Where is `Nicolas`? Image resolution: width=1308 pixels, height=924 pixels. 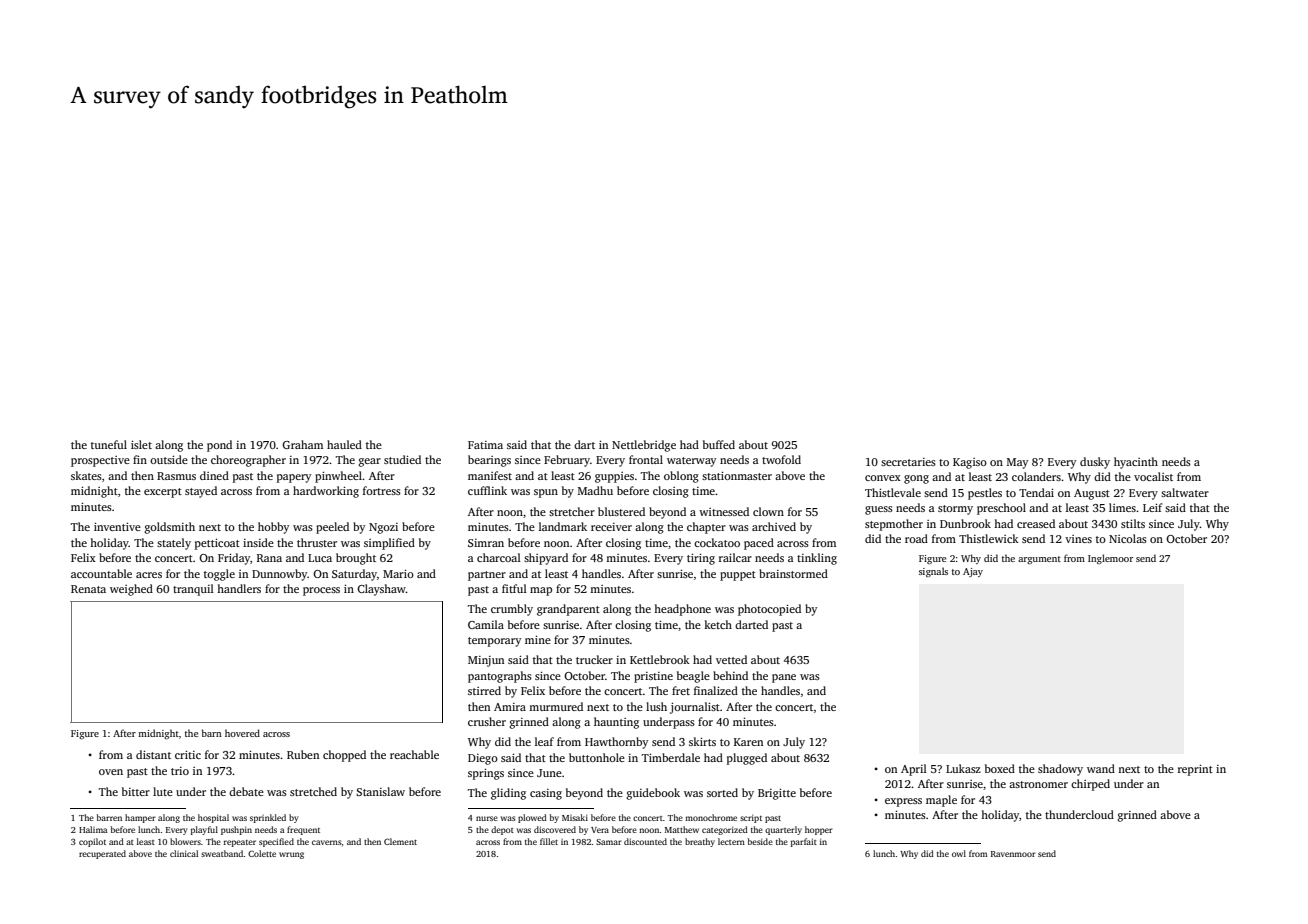 Nicolas is located at coordinates (1128, 538).
